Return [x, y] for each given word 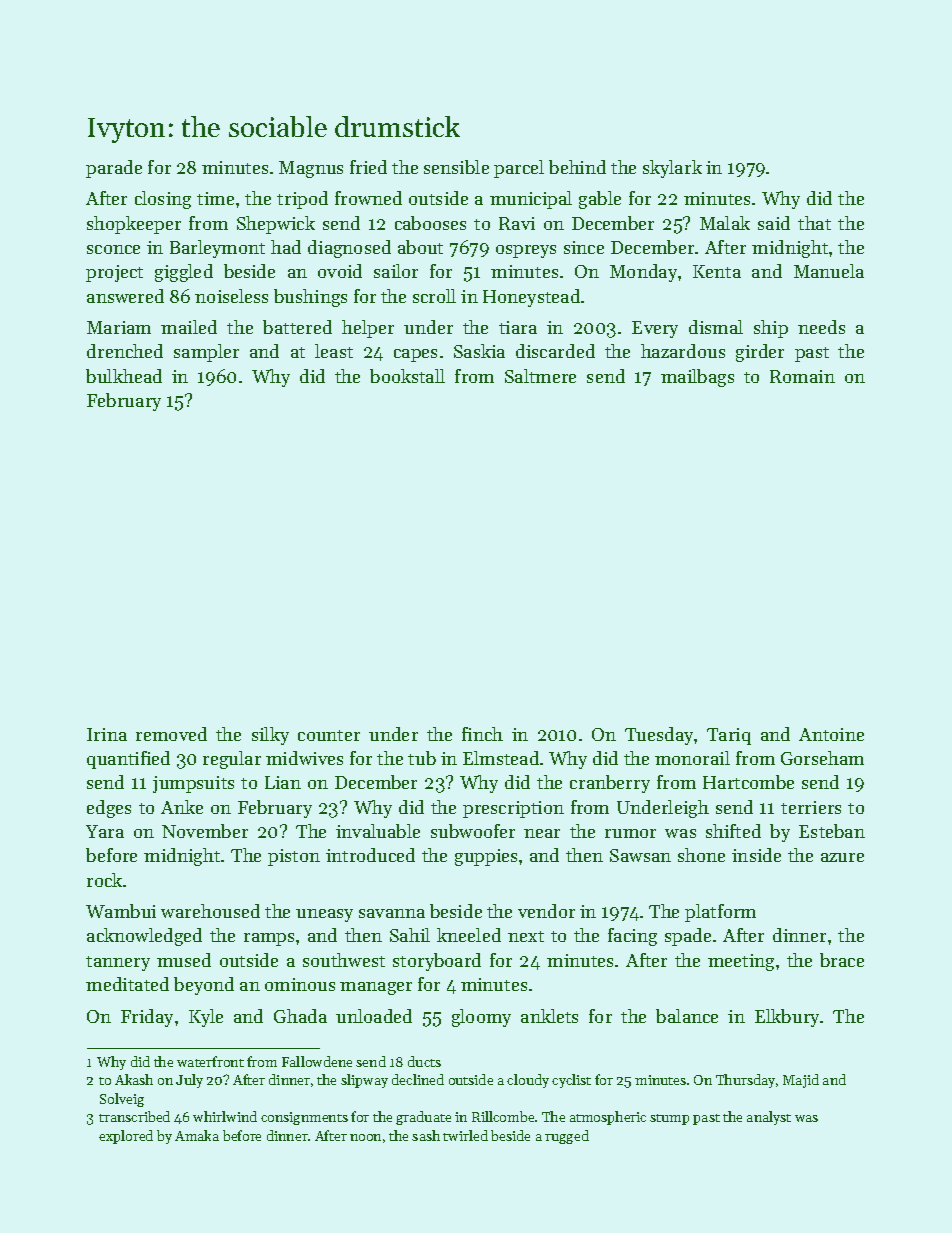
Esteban [832, 831]
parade [114, 169]
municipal [531, 200]
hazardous [683, 351]
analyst [769, 1118]
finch [482, 734]
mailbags [697, 378]
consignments [304, 1118]
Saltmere [540, 376]
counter [329, 735]
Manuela [829, 271]
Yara [105, 831]
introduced [370, 855]
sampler [206, 353]
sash [426, 1135]
